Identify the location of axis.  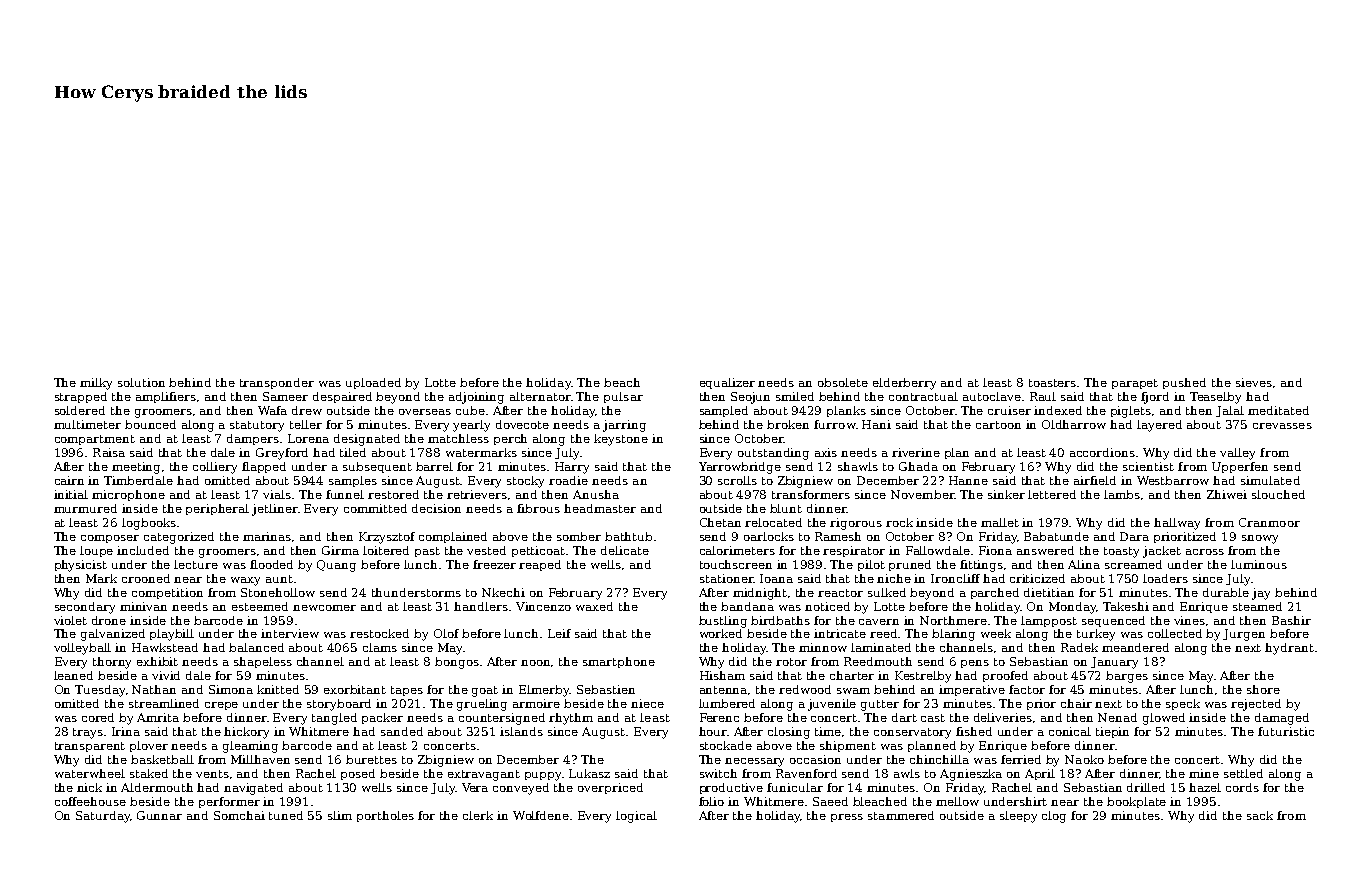
(826, 452).
